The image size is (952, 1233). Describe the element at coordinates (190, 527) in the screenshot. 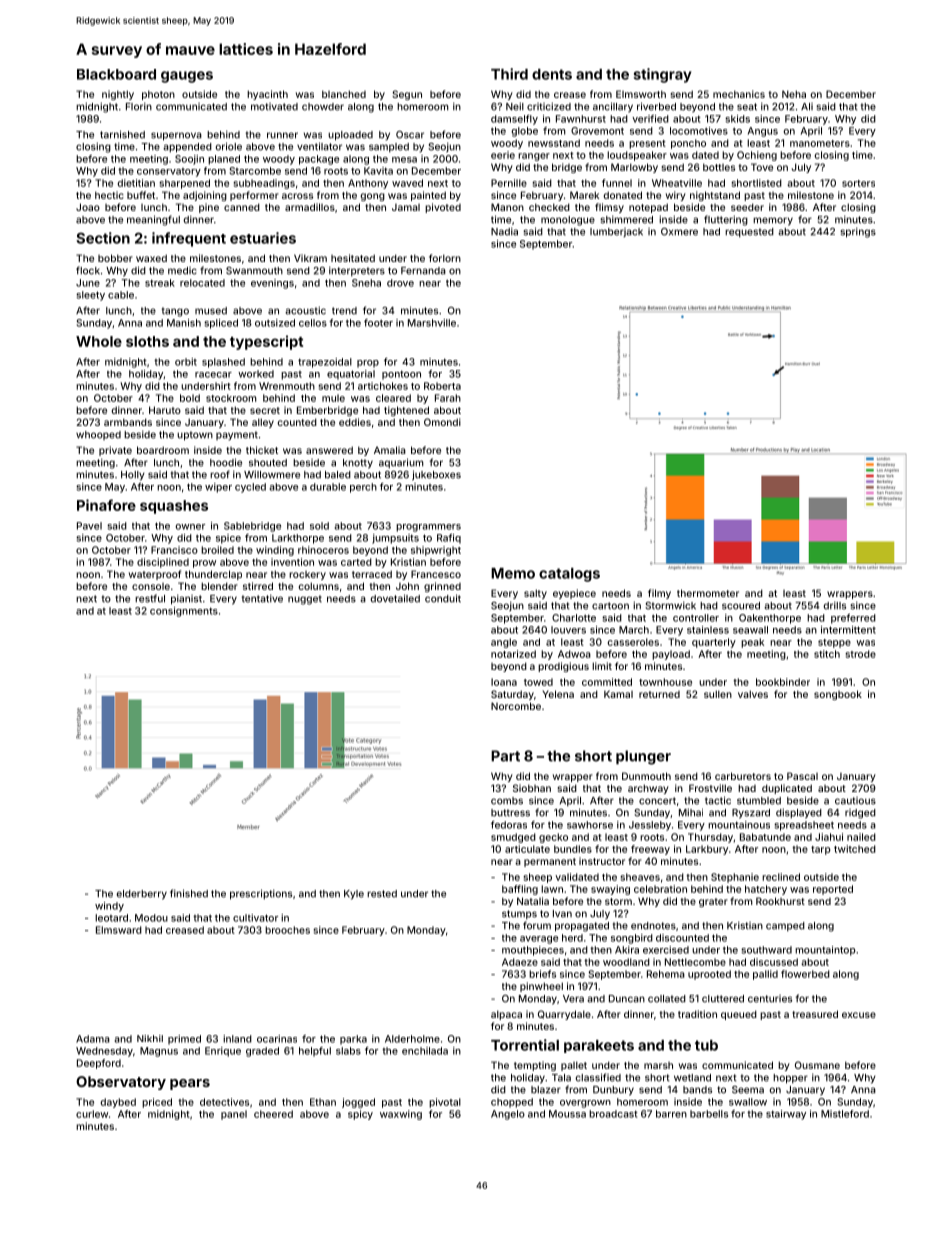

I see `owner` at that location.
